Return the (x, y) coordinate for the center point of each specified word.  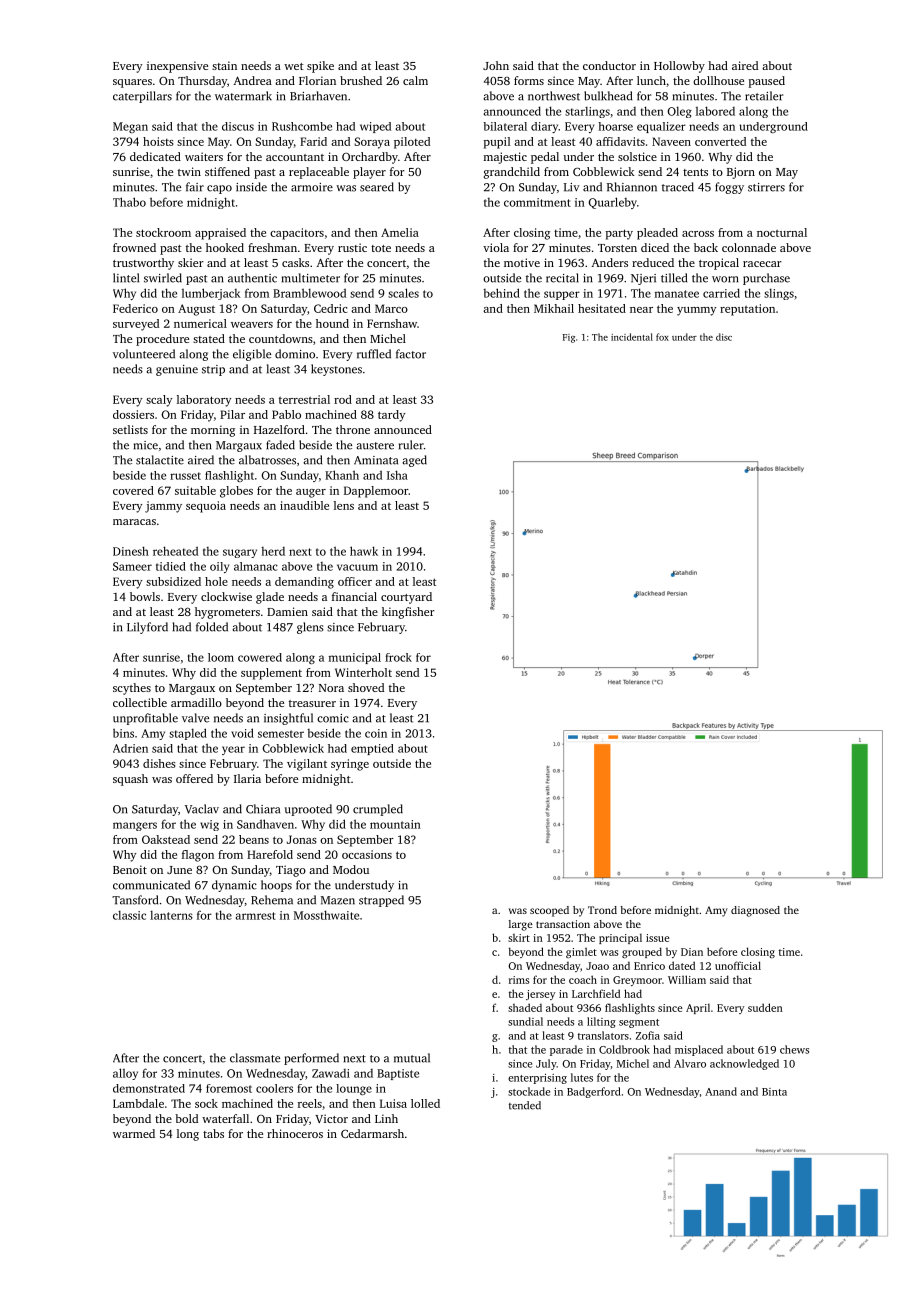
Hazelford (279, 429)
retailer (764, 96)
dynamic (234, 886)
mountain (395, 824)
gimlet (581, 952)
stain (224, 65)
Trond (602, 910)
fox (662, 337)
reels (310, 1103)
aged (414, 461)
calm (415, 80)
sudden (765, 1007)
